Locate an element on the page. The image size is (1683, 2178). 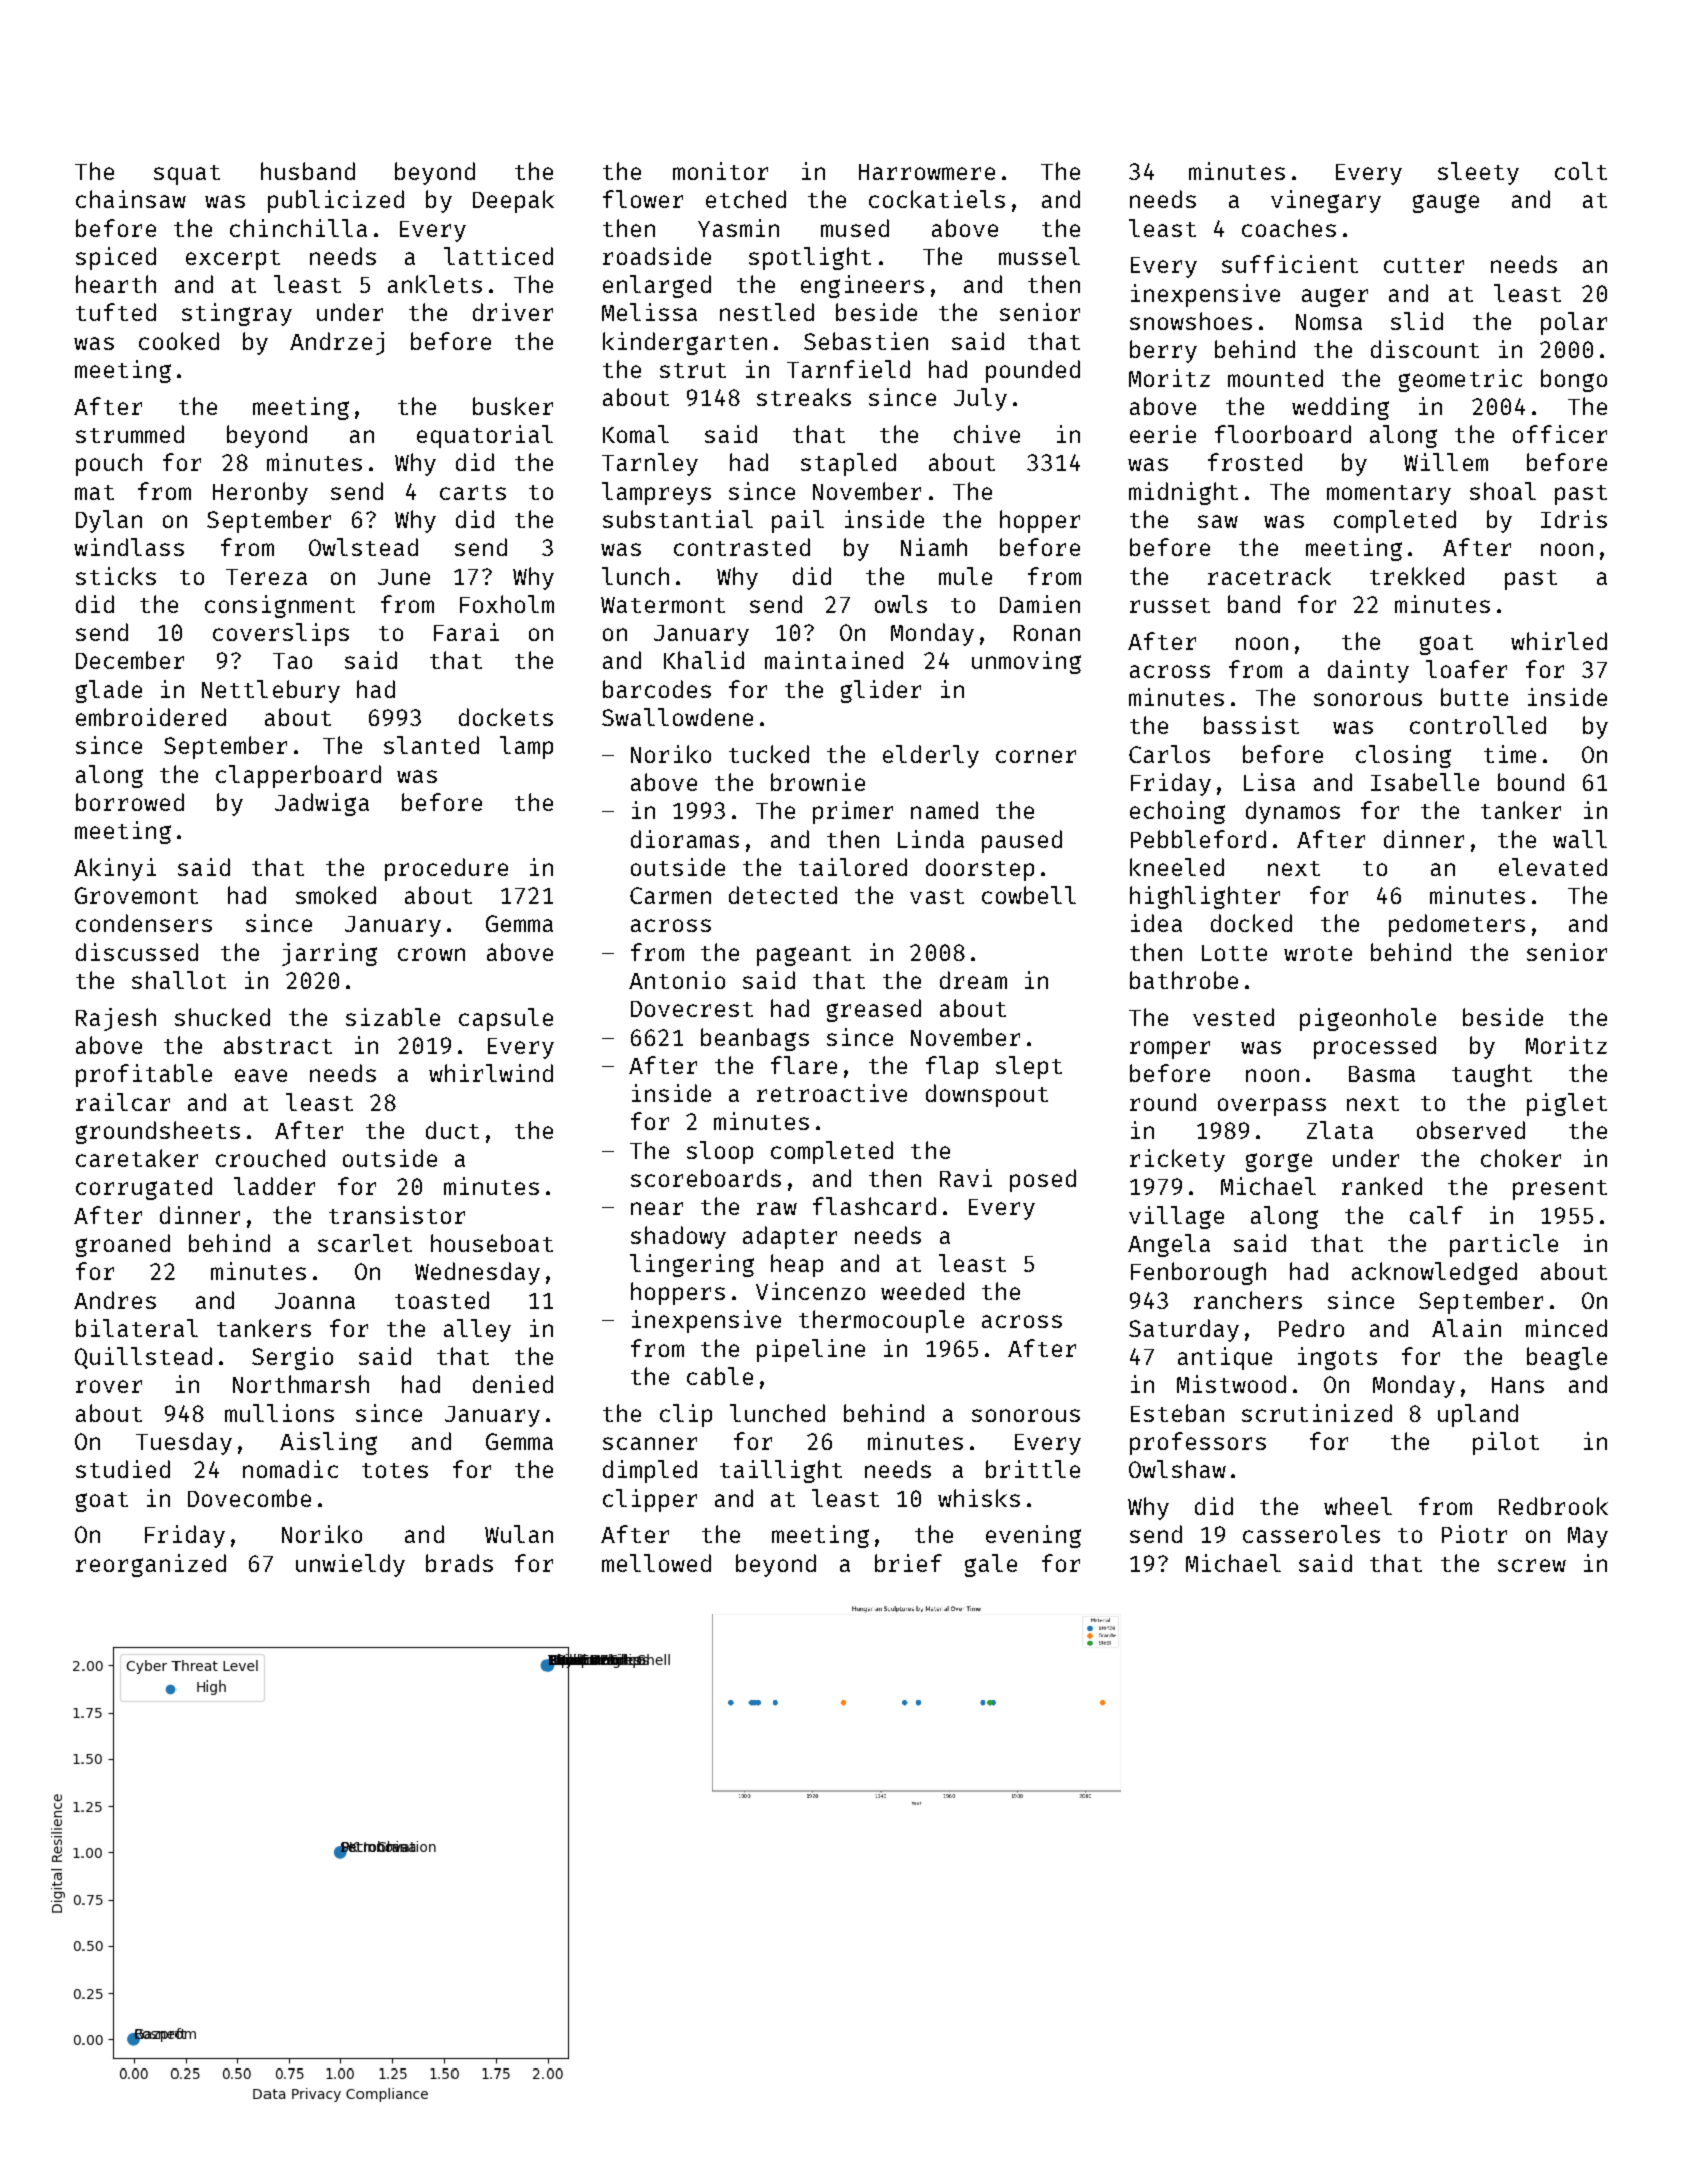
colt is located at coordinates (1581, 171).
